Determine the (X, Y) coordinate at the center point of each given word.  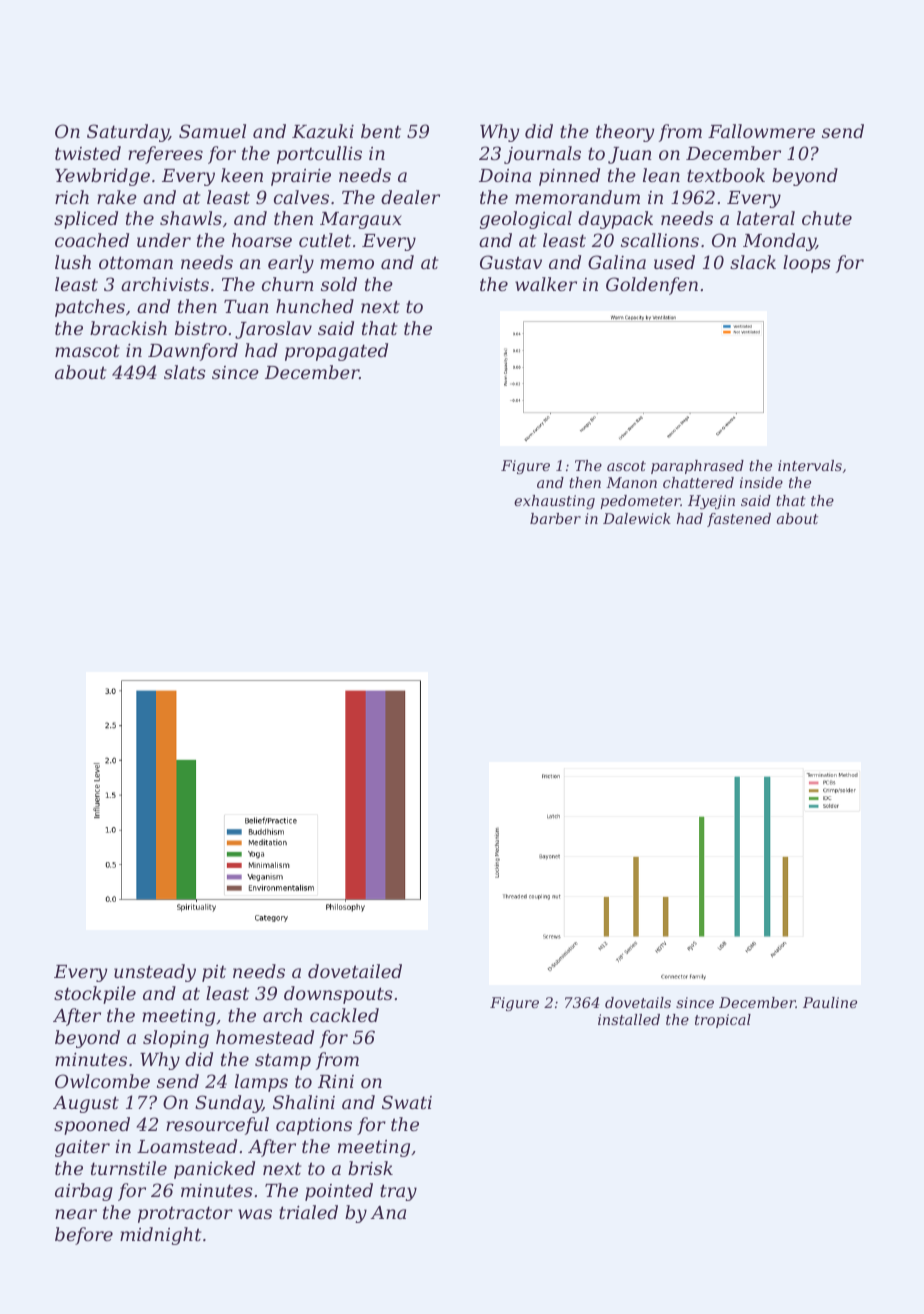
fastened (739, 520)
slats (185, 372)
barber (555, 518)
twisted (88, 153)
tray (398, 1192)
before (84, 1236)
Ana (388, 1212)
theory (625, 133)
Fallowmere (761, 131)
